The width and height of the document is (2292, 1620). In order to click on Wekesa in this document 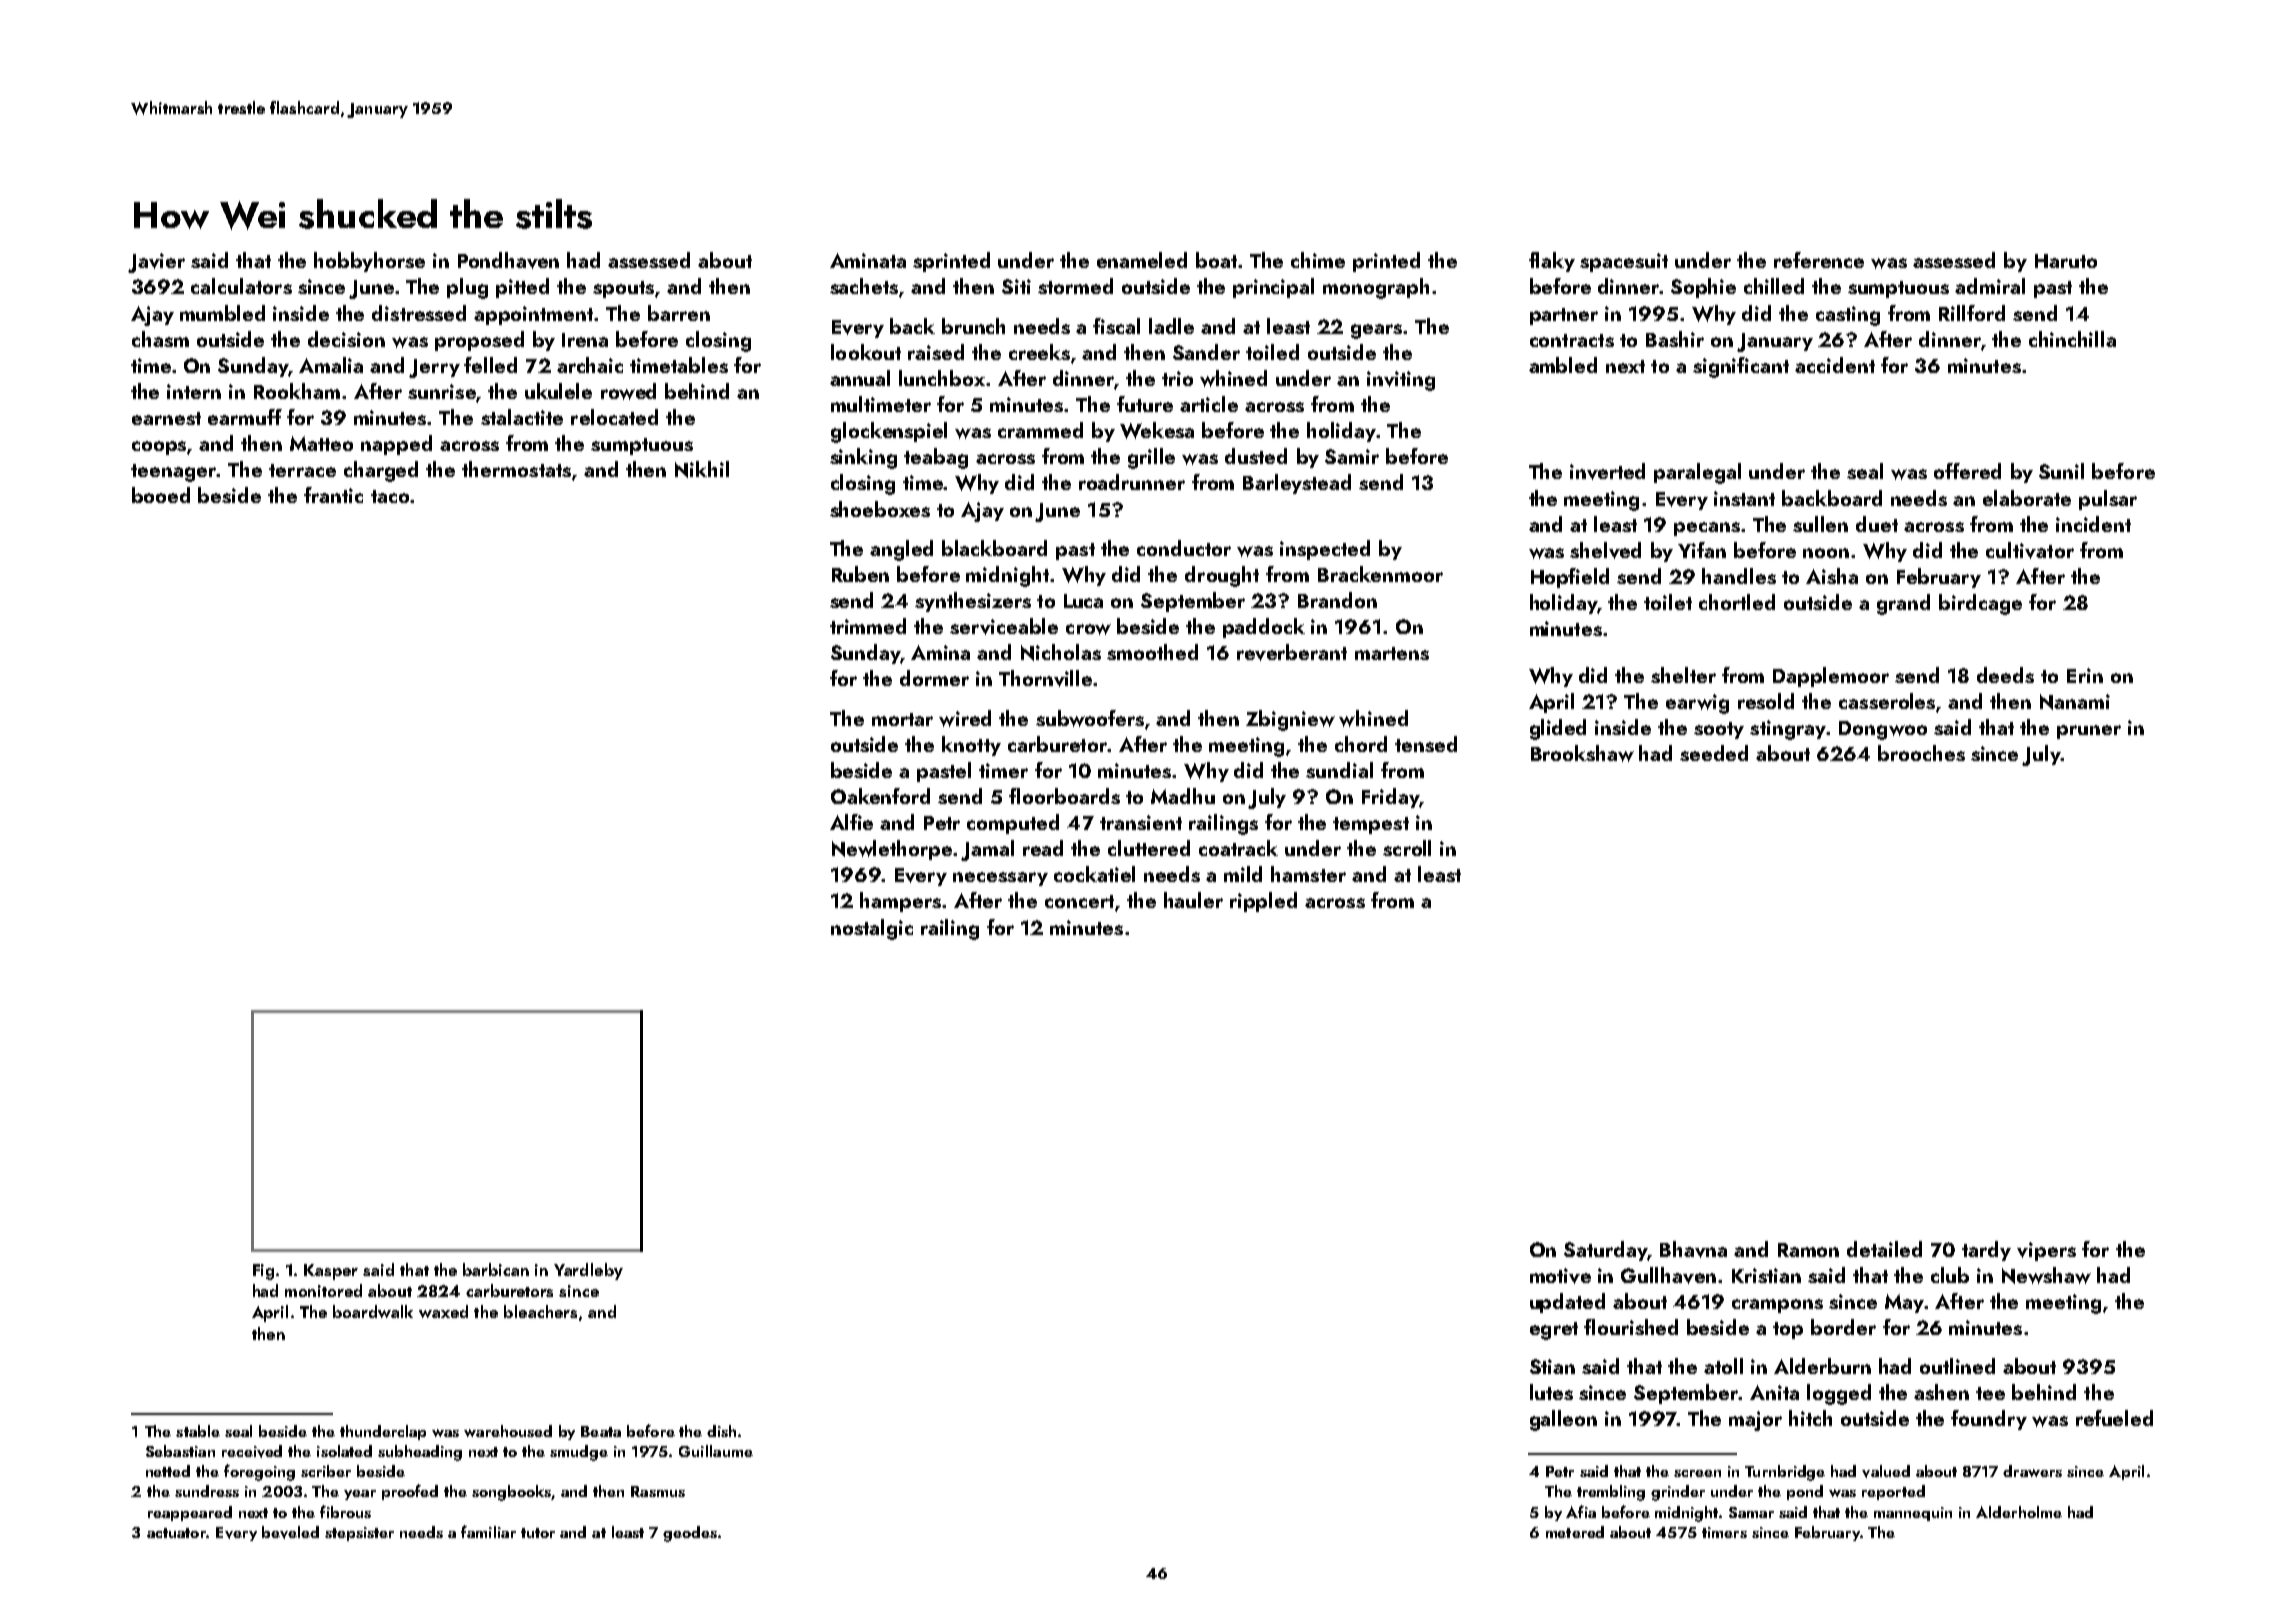, I will do `click(1157, 430)`.
